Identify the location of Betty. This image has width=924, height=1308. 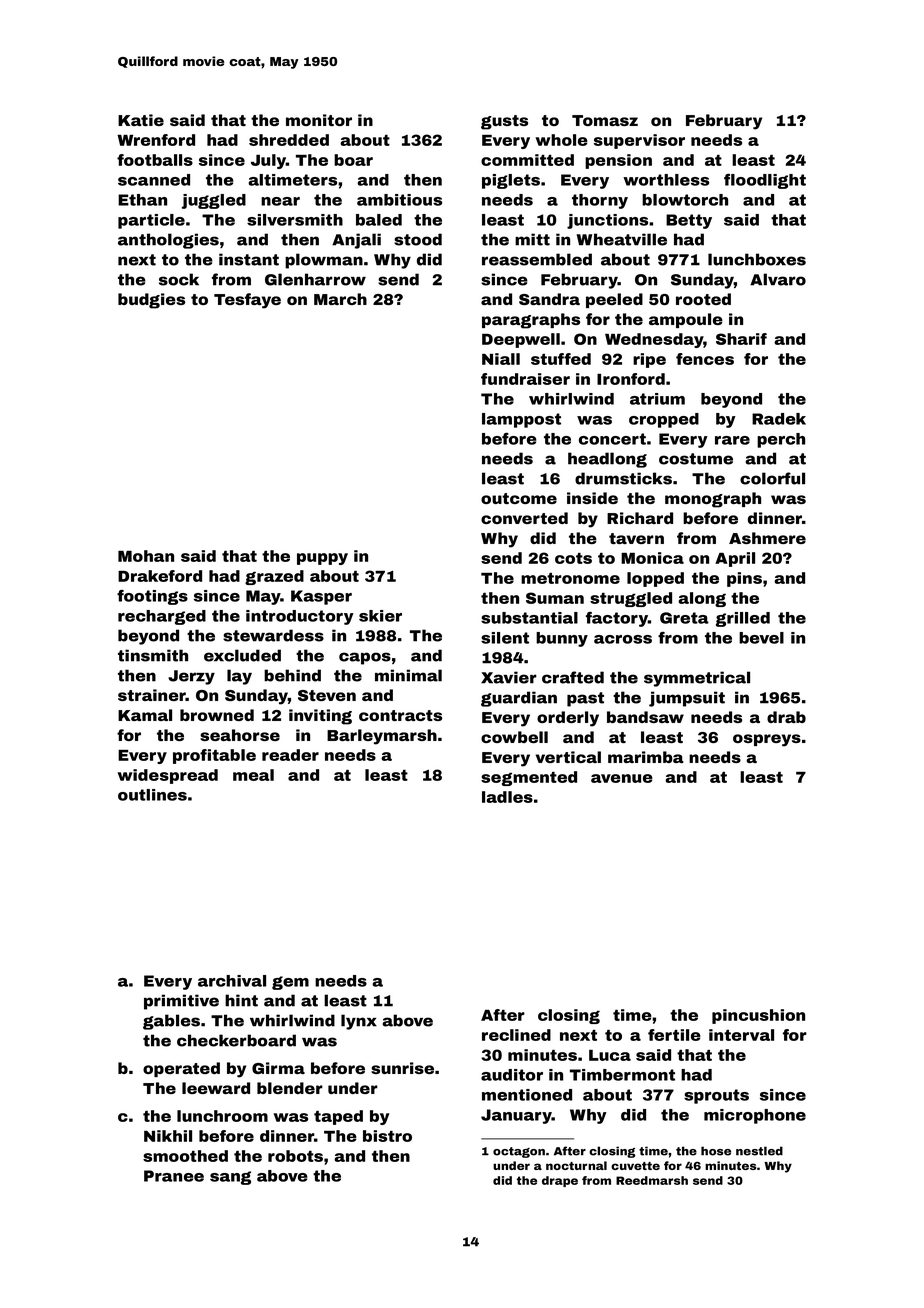
(689, 221).
